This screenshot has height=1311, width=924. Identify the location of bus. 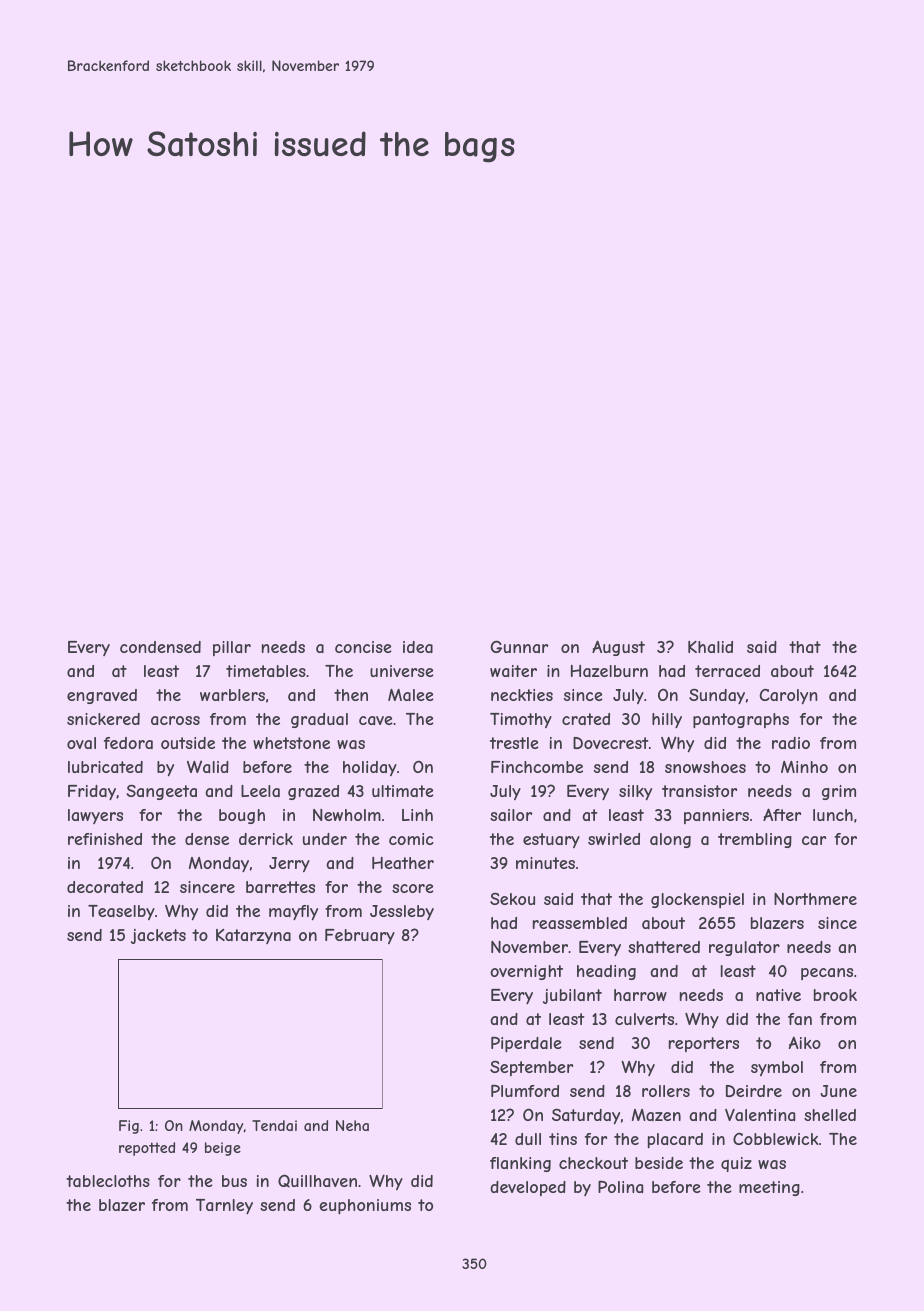
(234, 1181).
